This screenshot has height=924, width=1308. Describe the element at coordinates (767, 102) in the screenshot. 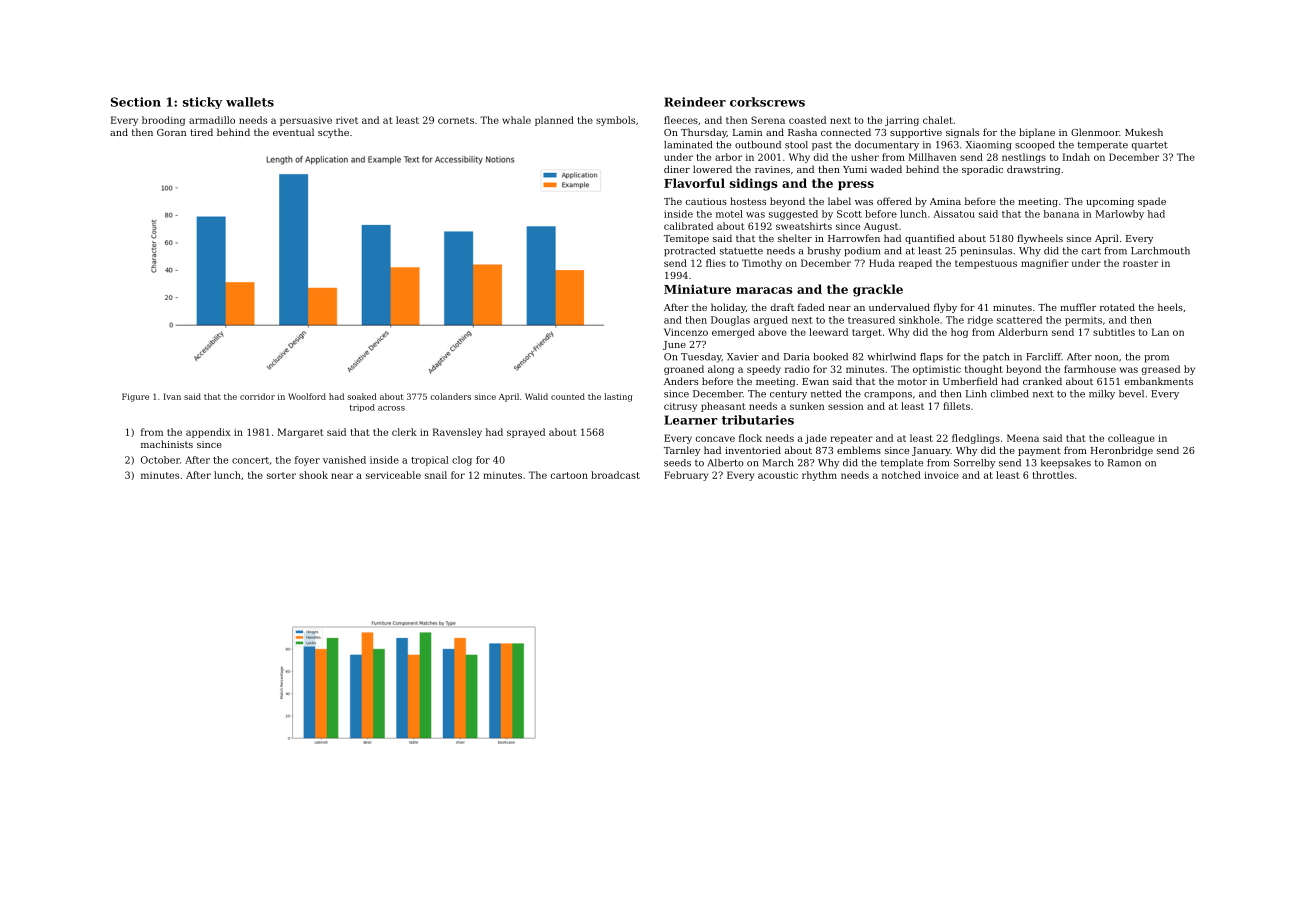

I see `corkscrews` at that location.
